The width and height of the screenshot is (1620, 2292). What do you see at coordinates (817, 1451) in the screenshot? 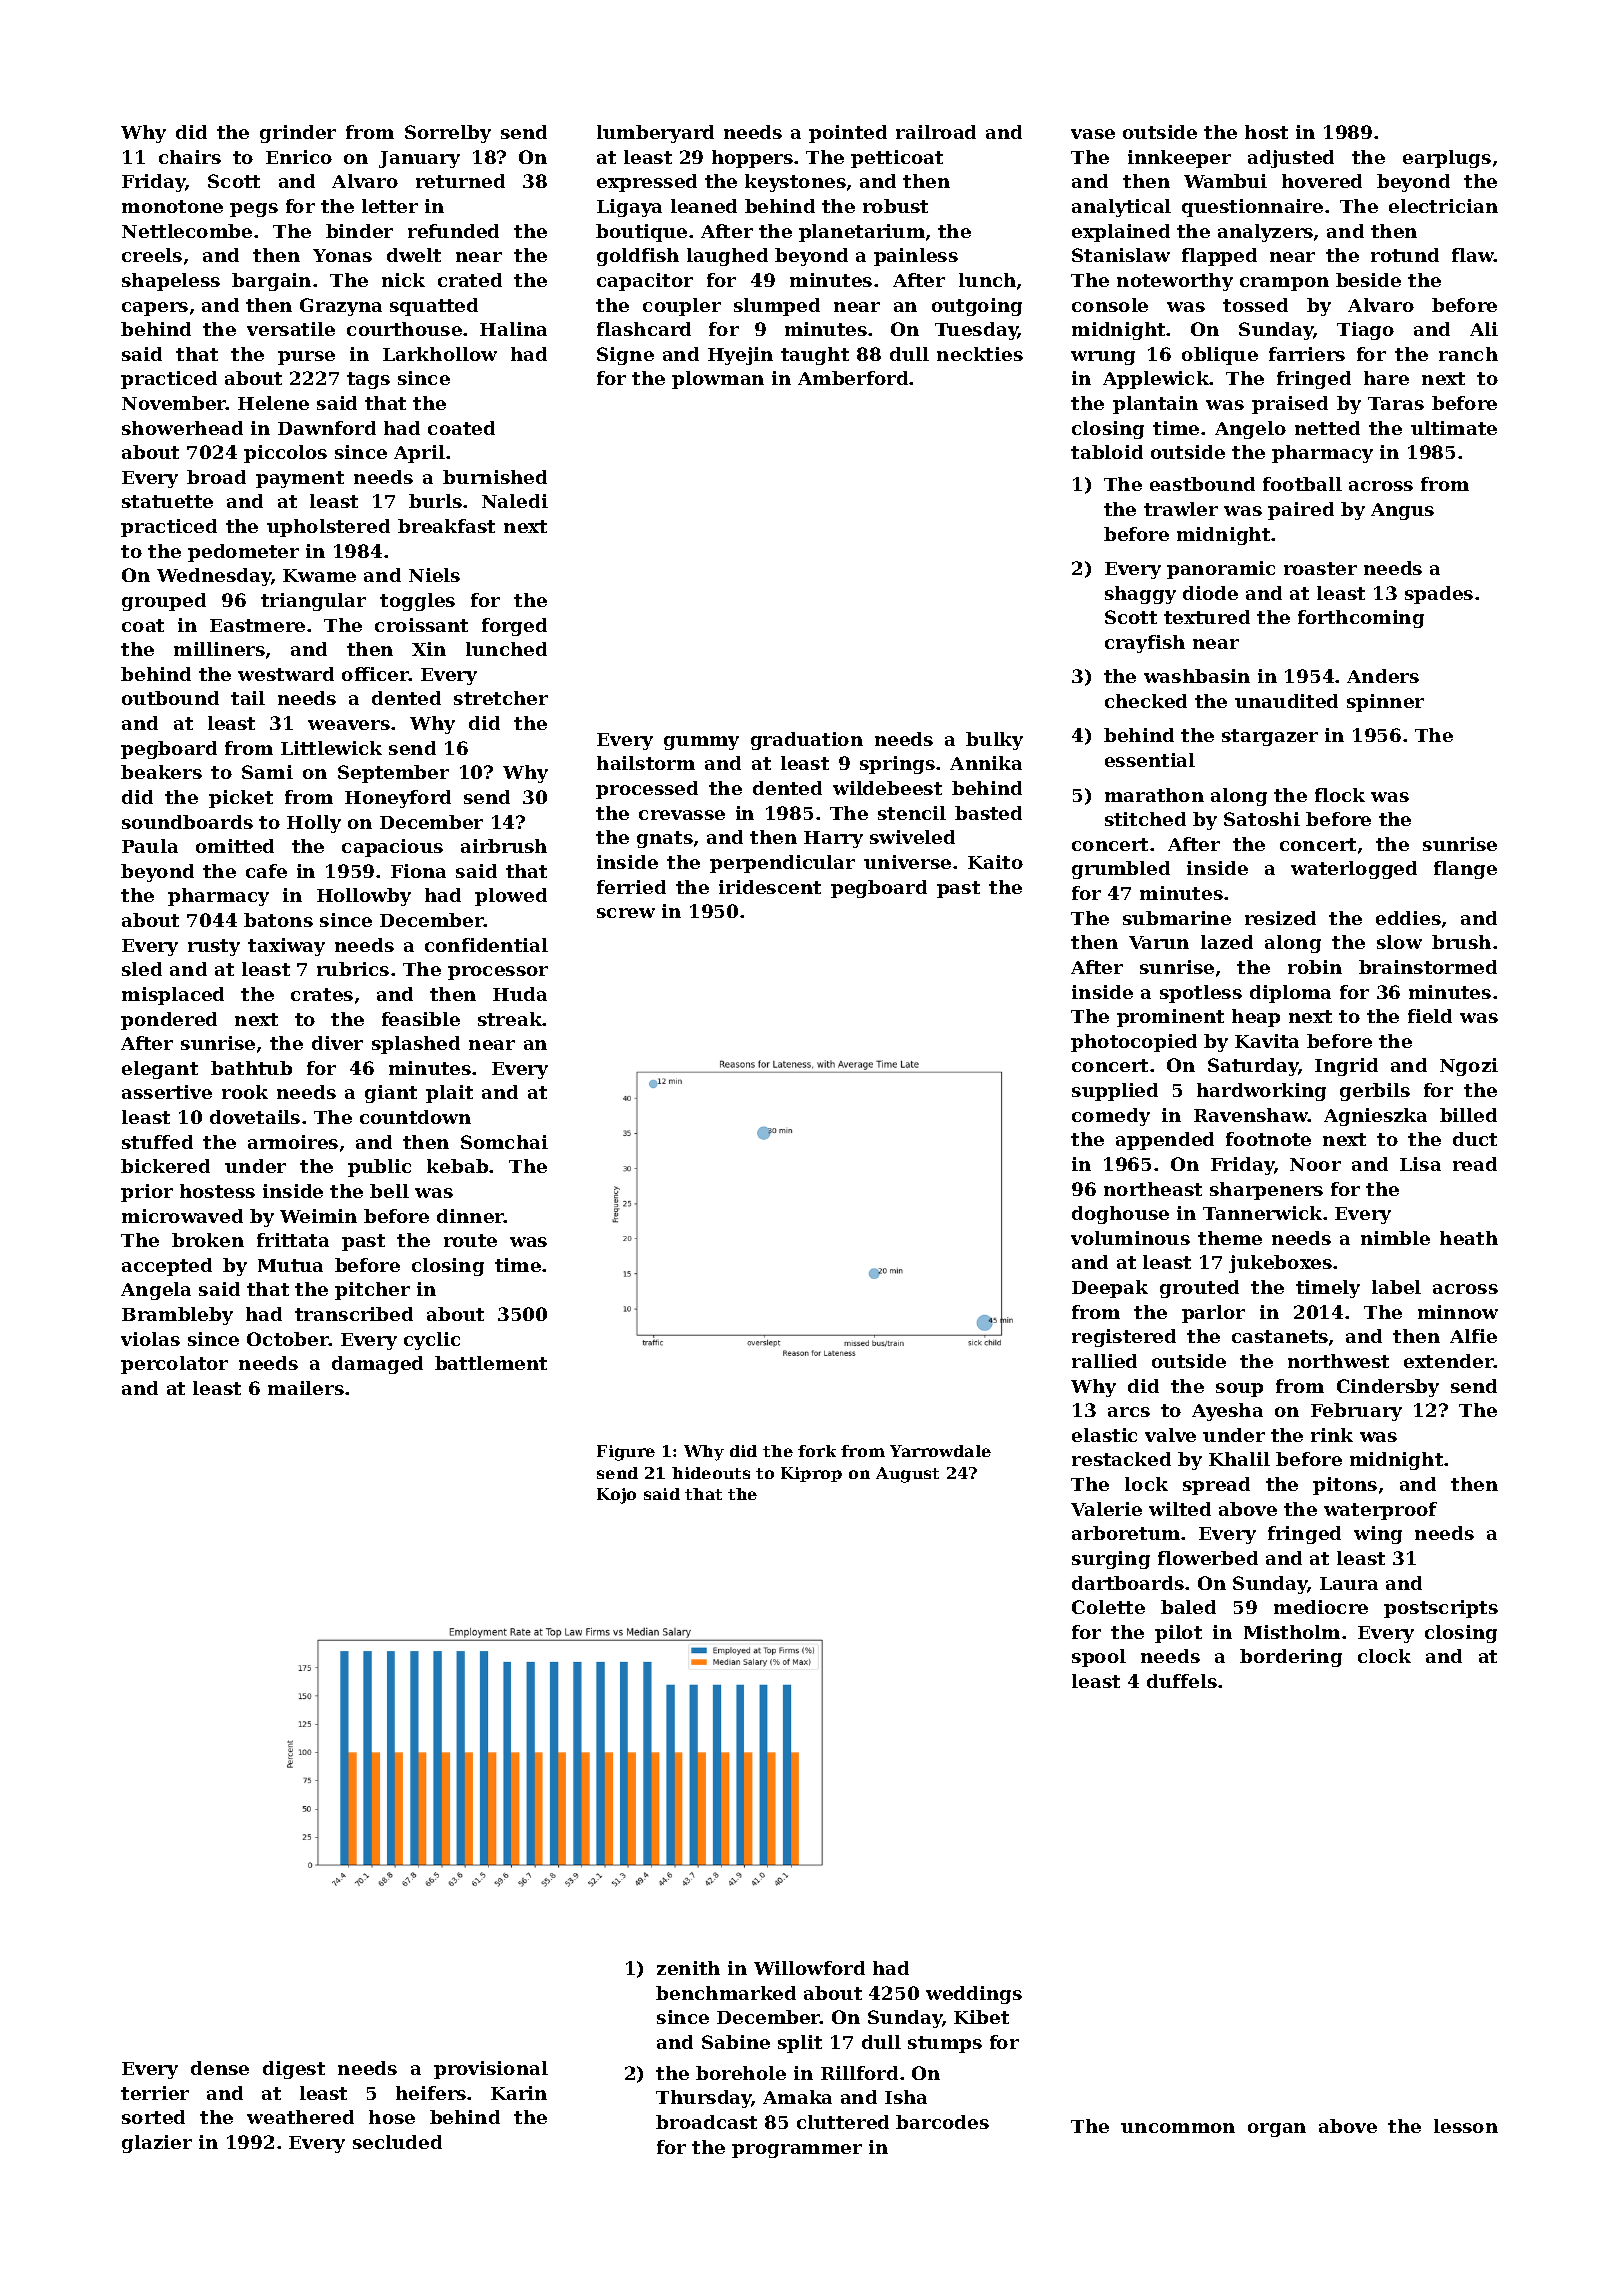
I see `fork` at bounding box center [817, 1451].
